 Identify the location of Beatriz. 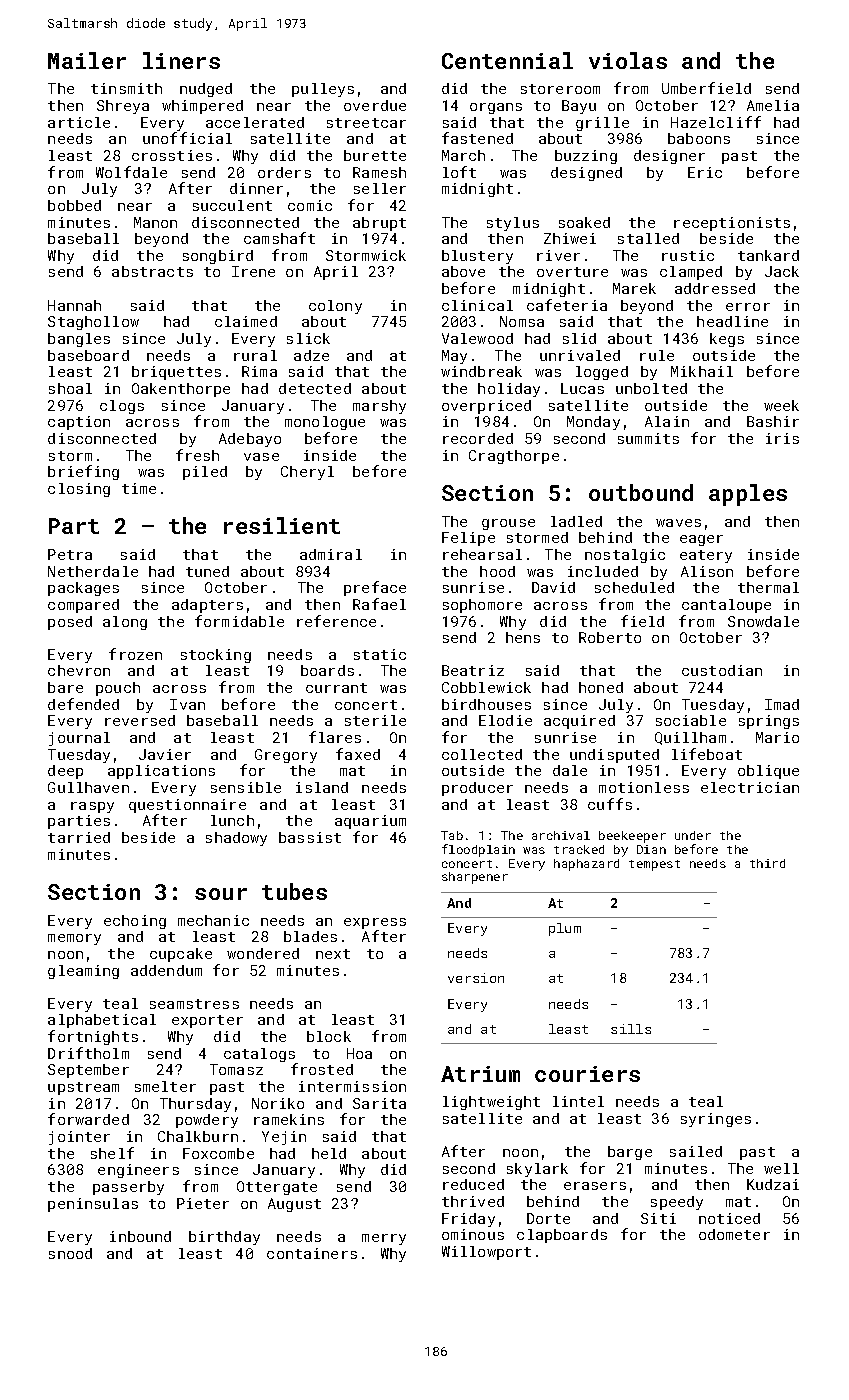
(473, 670).
